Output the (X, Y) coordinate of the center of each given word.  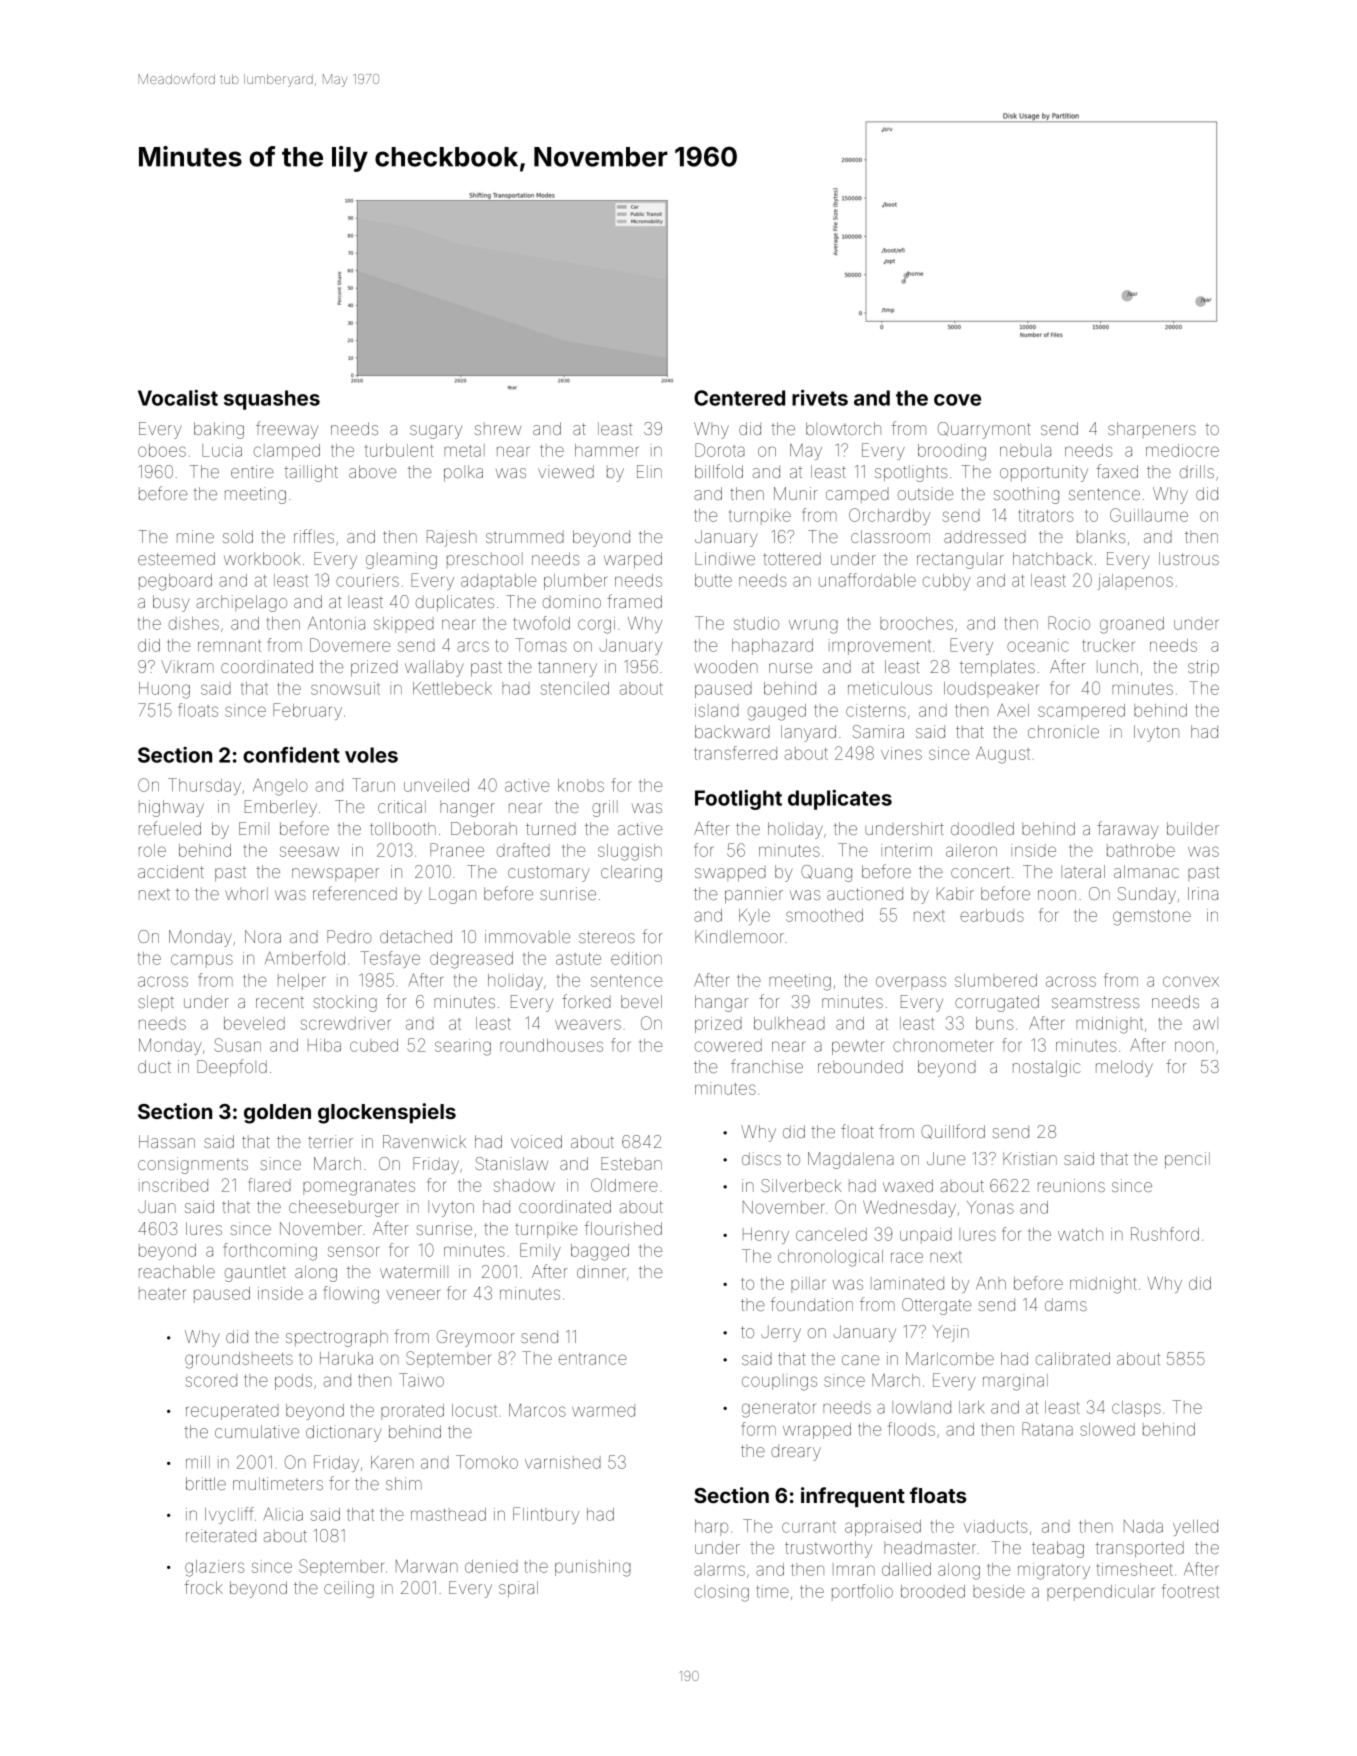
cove (957, 400)
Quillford (953, 1131)
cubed (374, 1045)
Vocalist (178, 397)
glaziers (214, 1568)
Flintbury (546, 1515)
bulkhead (789, 1023)
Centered (739, 398)
